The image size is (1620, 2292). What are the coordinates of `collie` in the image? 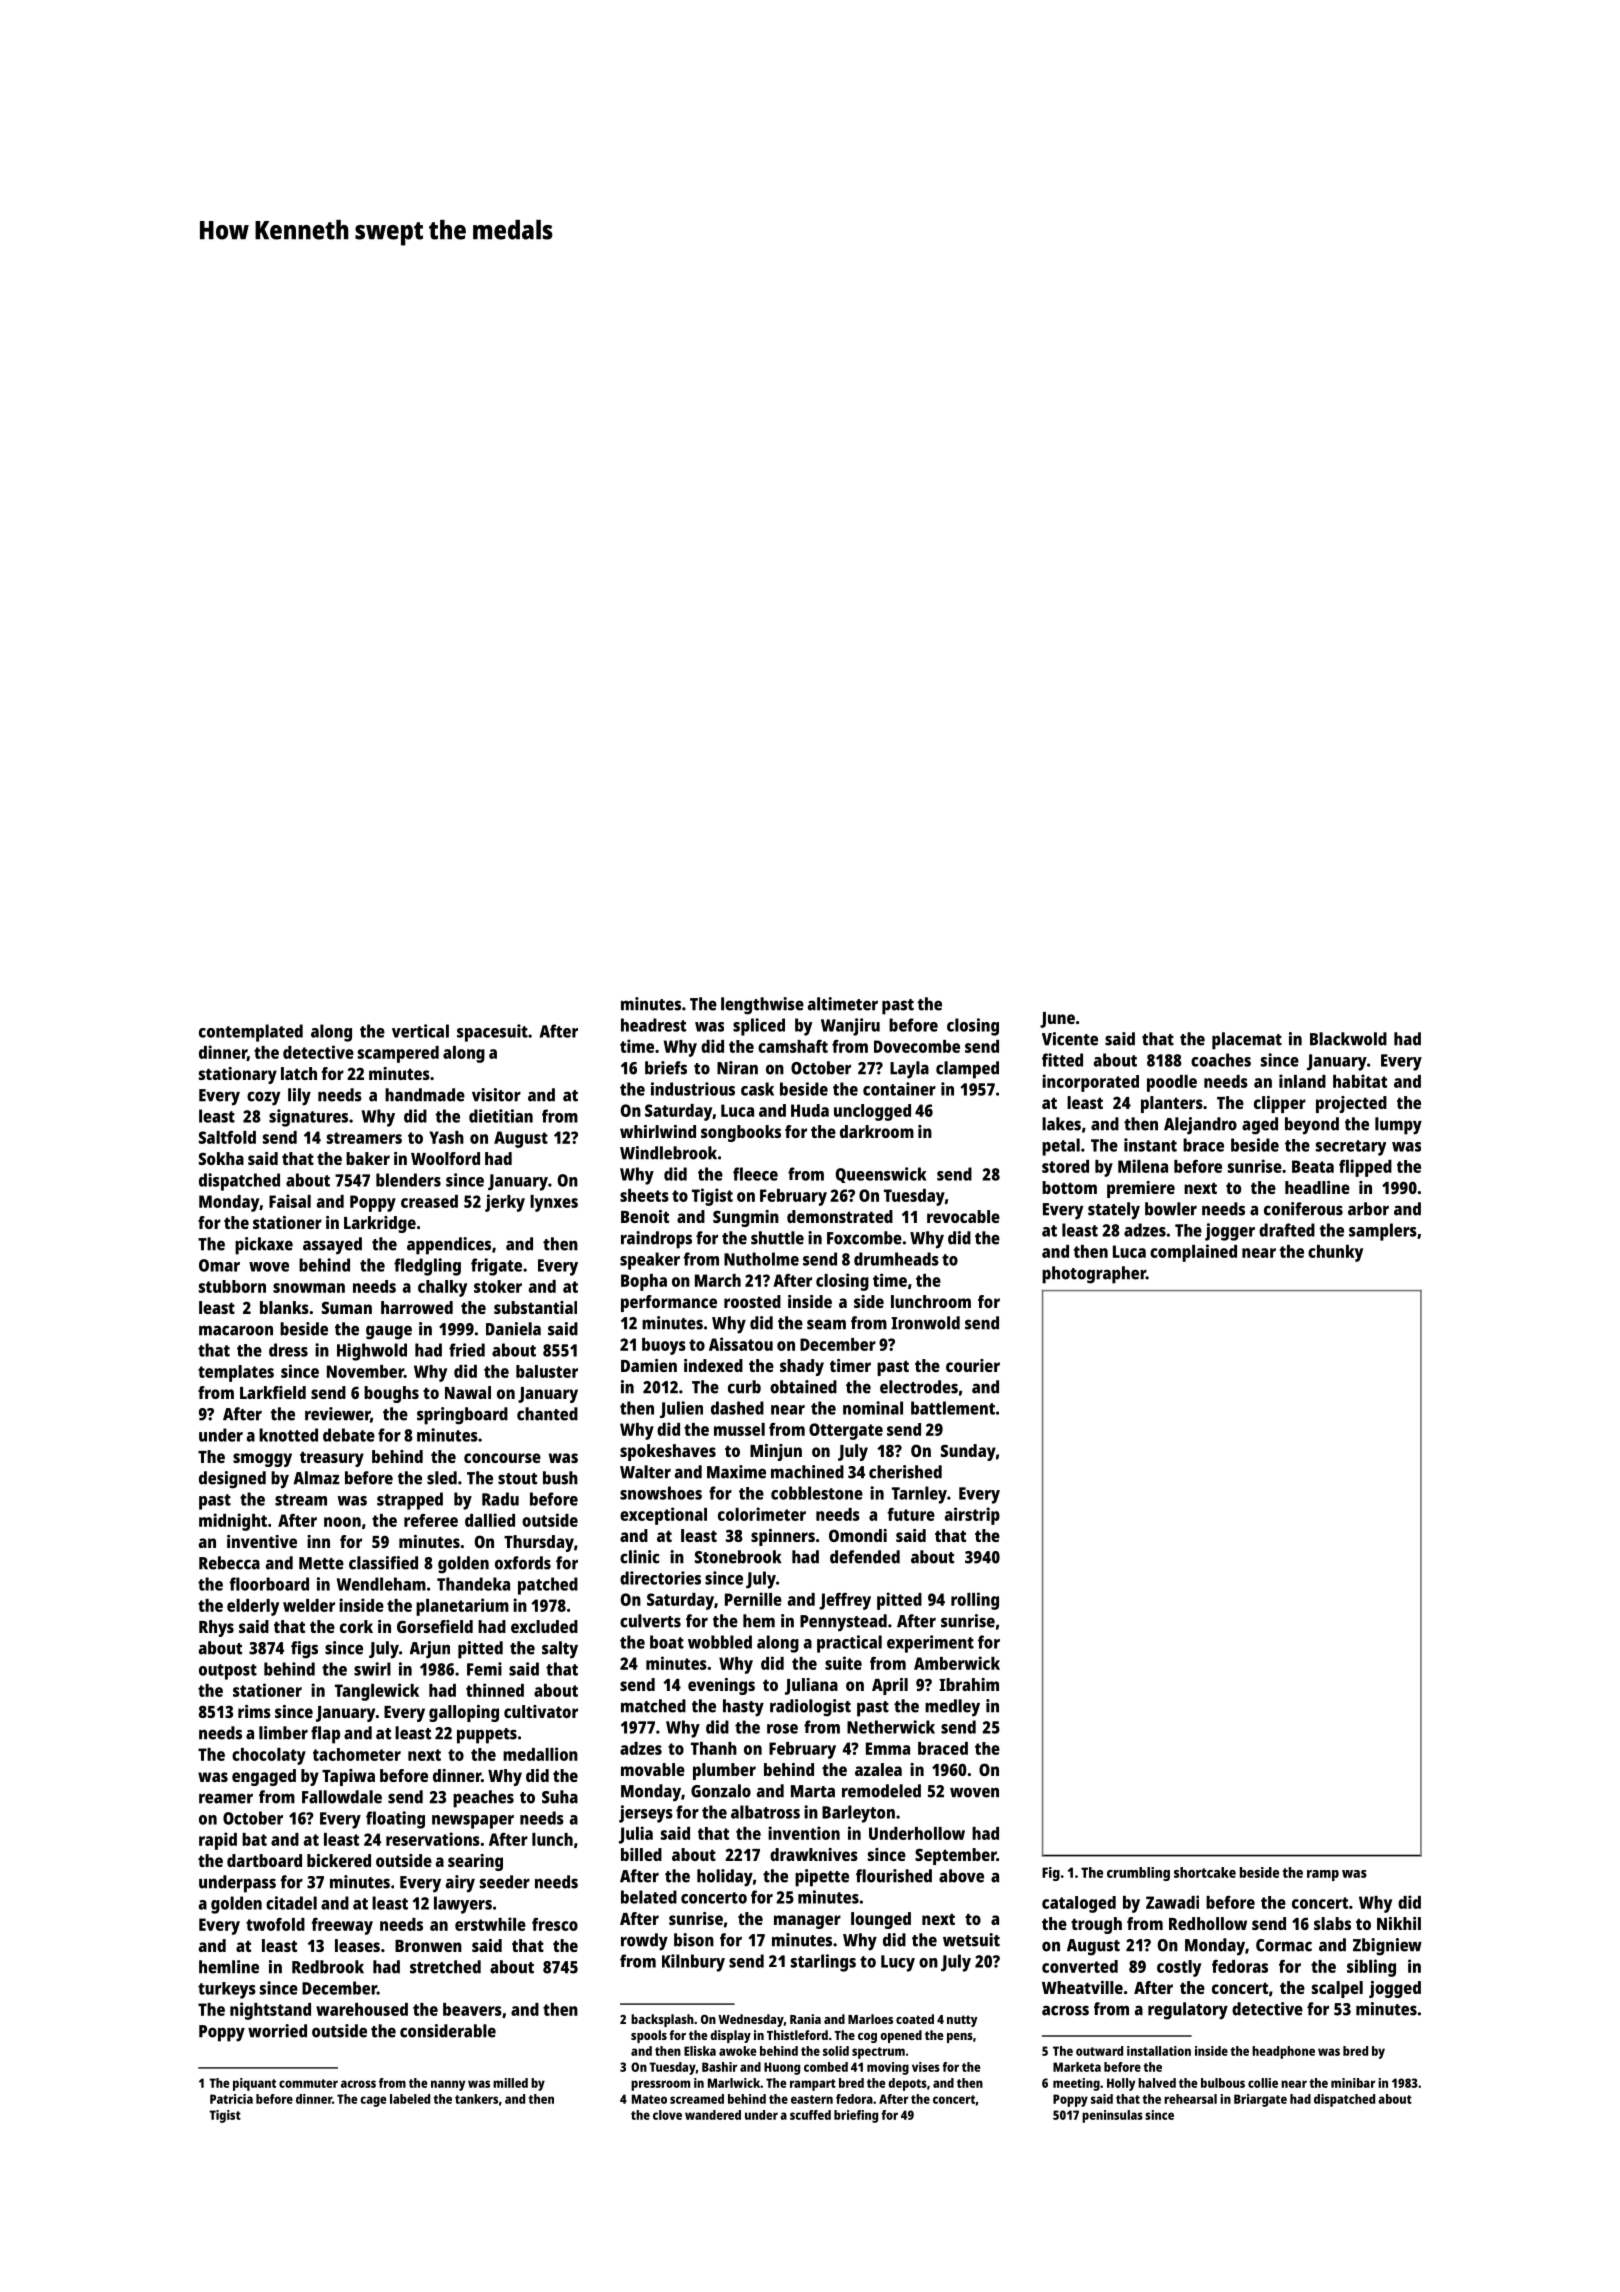 It's located at (1263, 2083).
